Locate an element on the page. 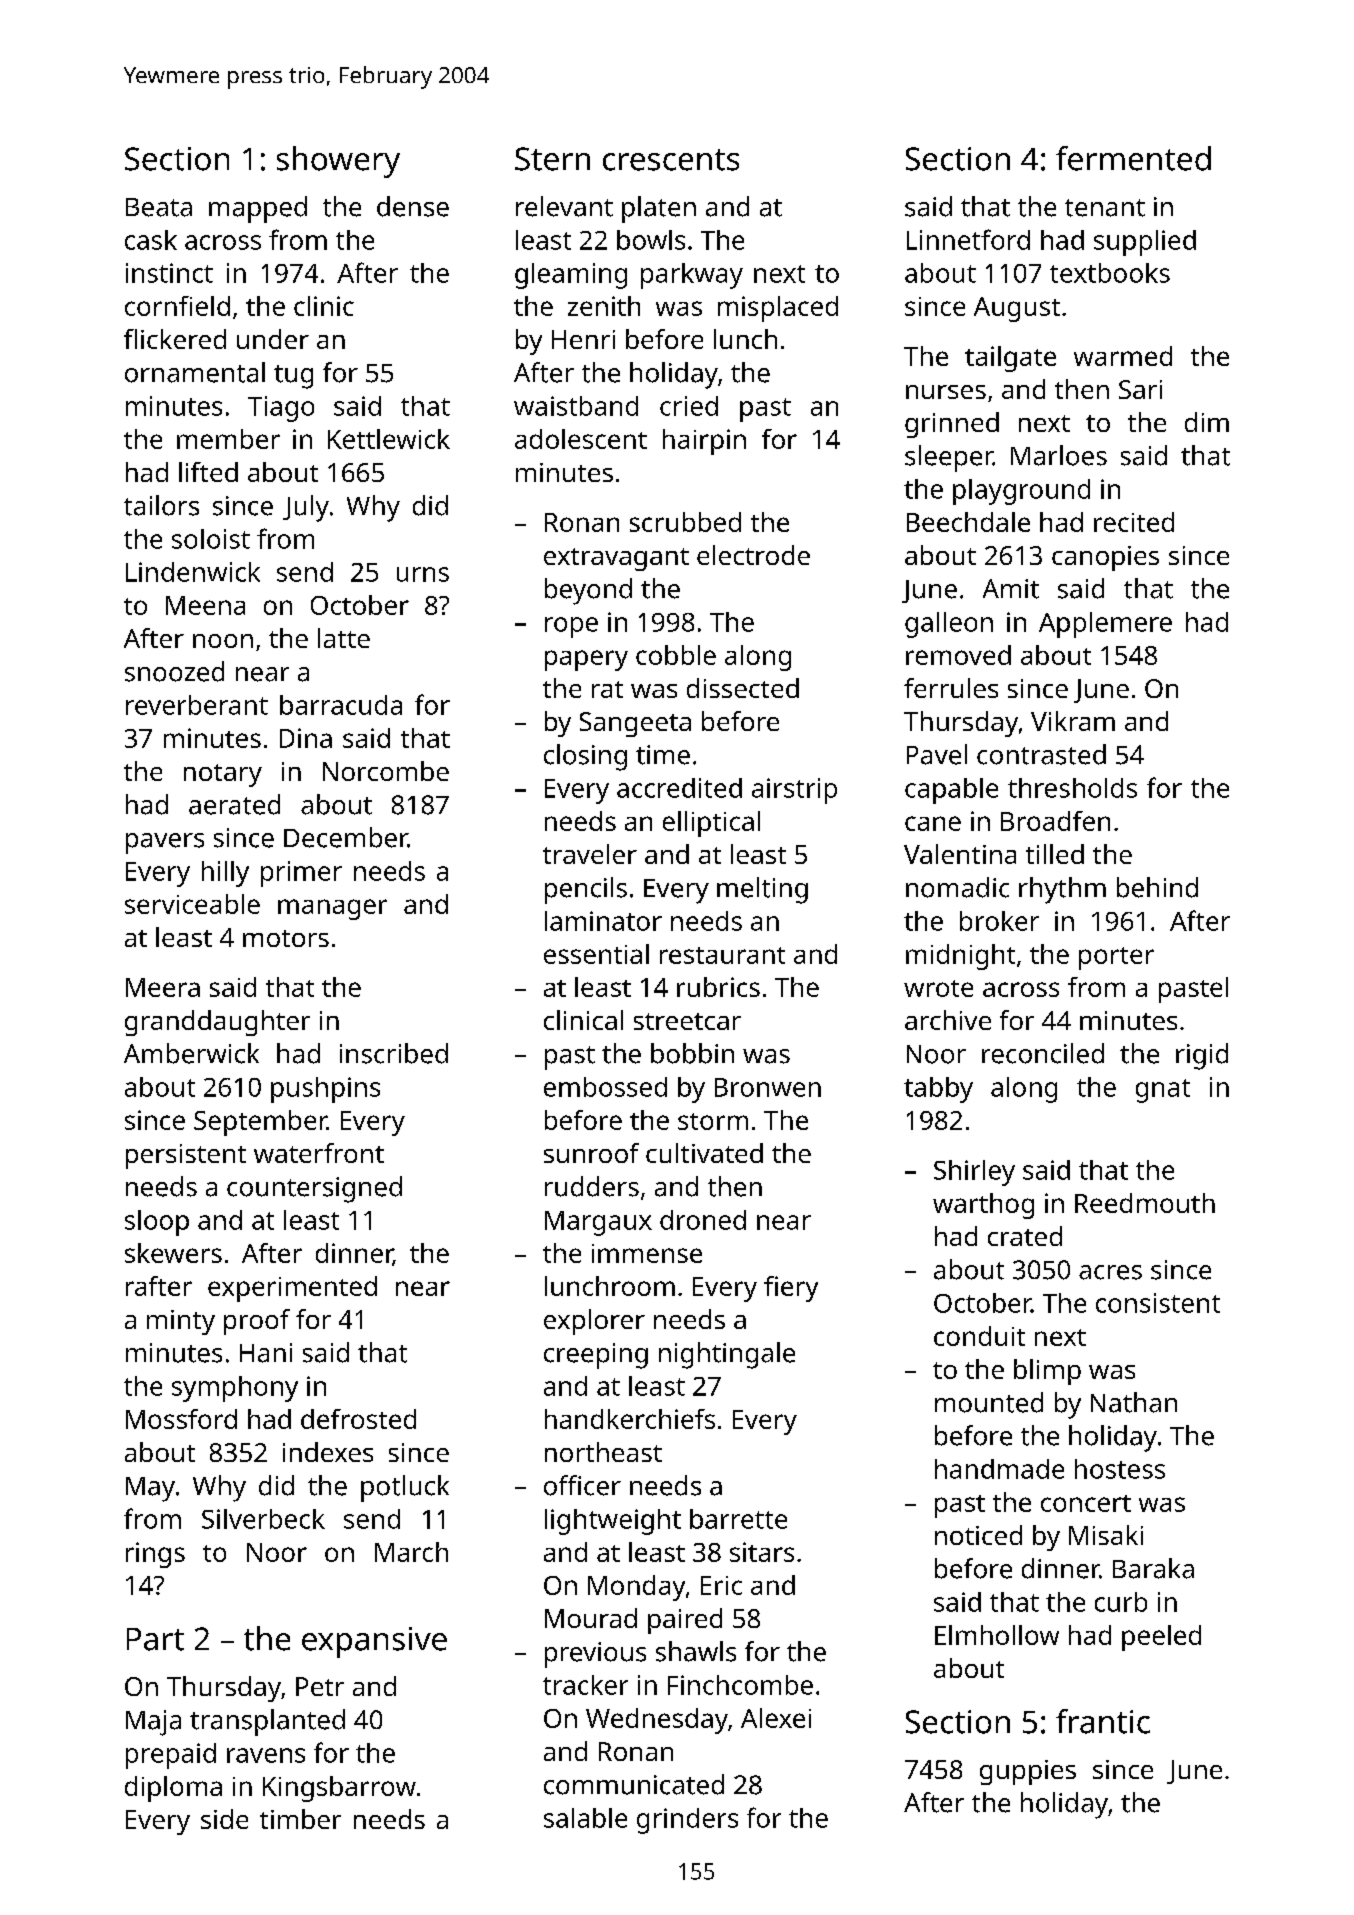 The image size is (1354, 1915). lifted is located at coordinates (208, 472).
